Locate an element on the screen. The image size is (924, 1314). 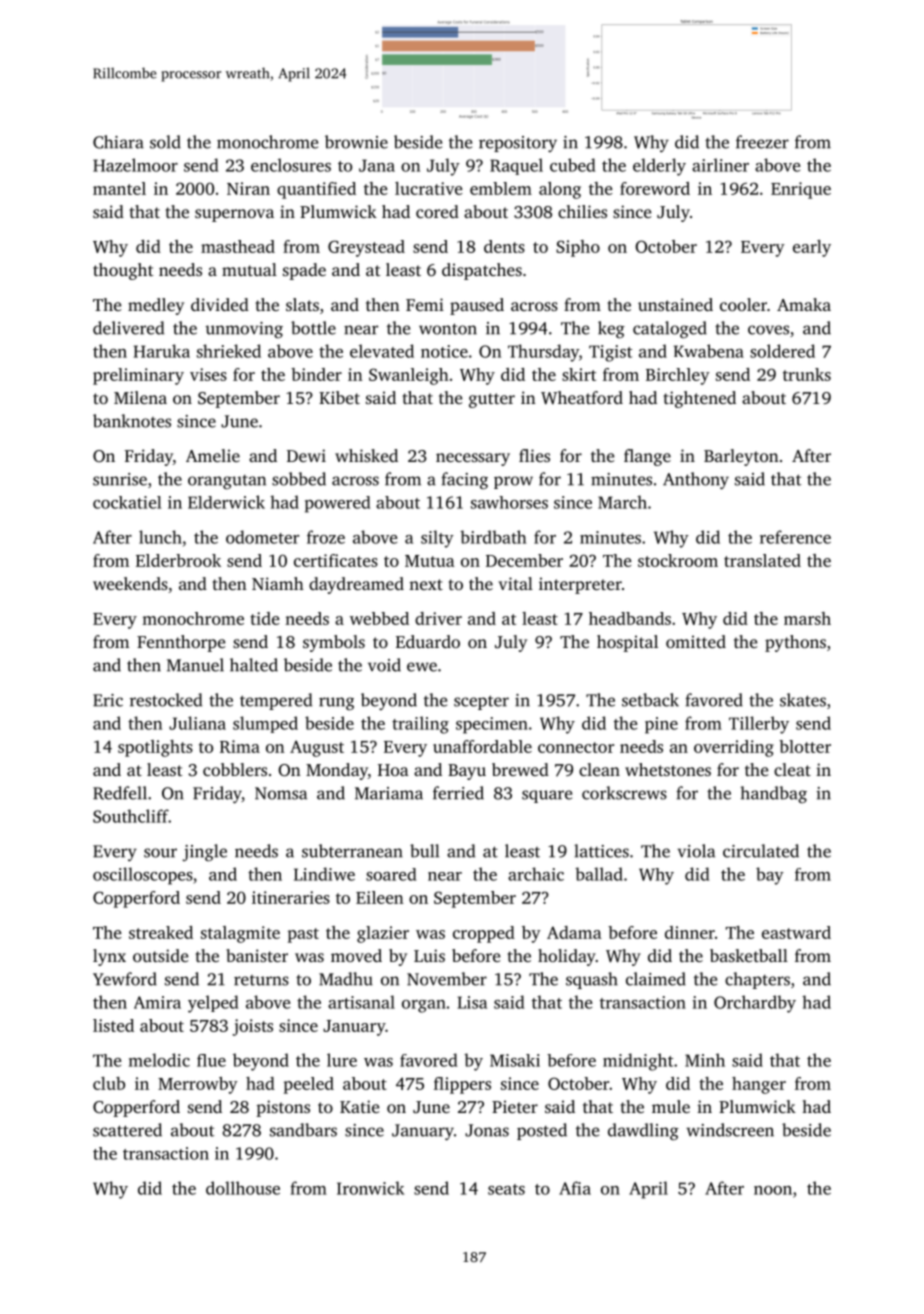
archaic is located at coordinates (536, 874).
